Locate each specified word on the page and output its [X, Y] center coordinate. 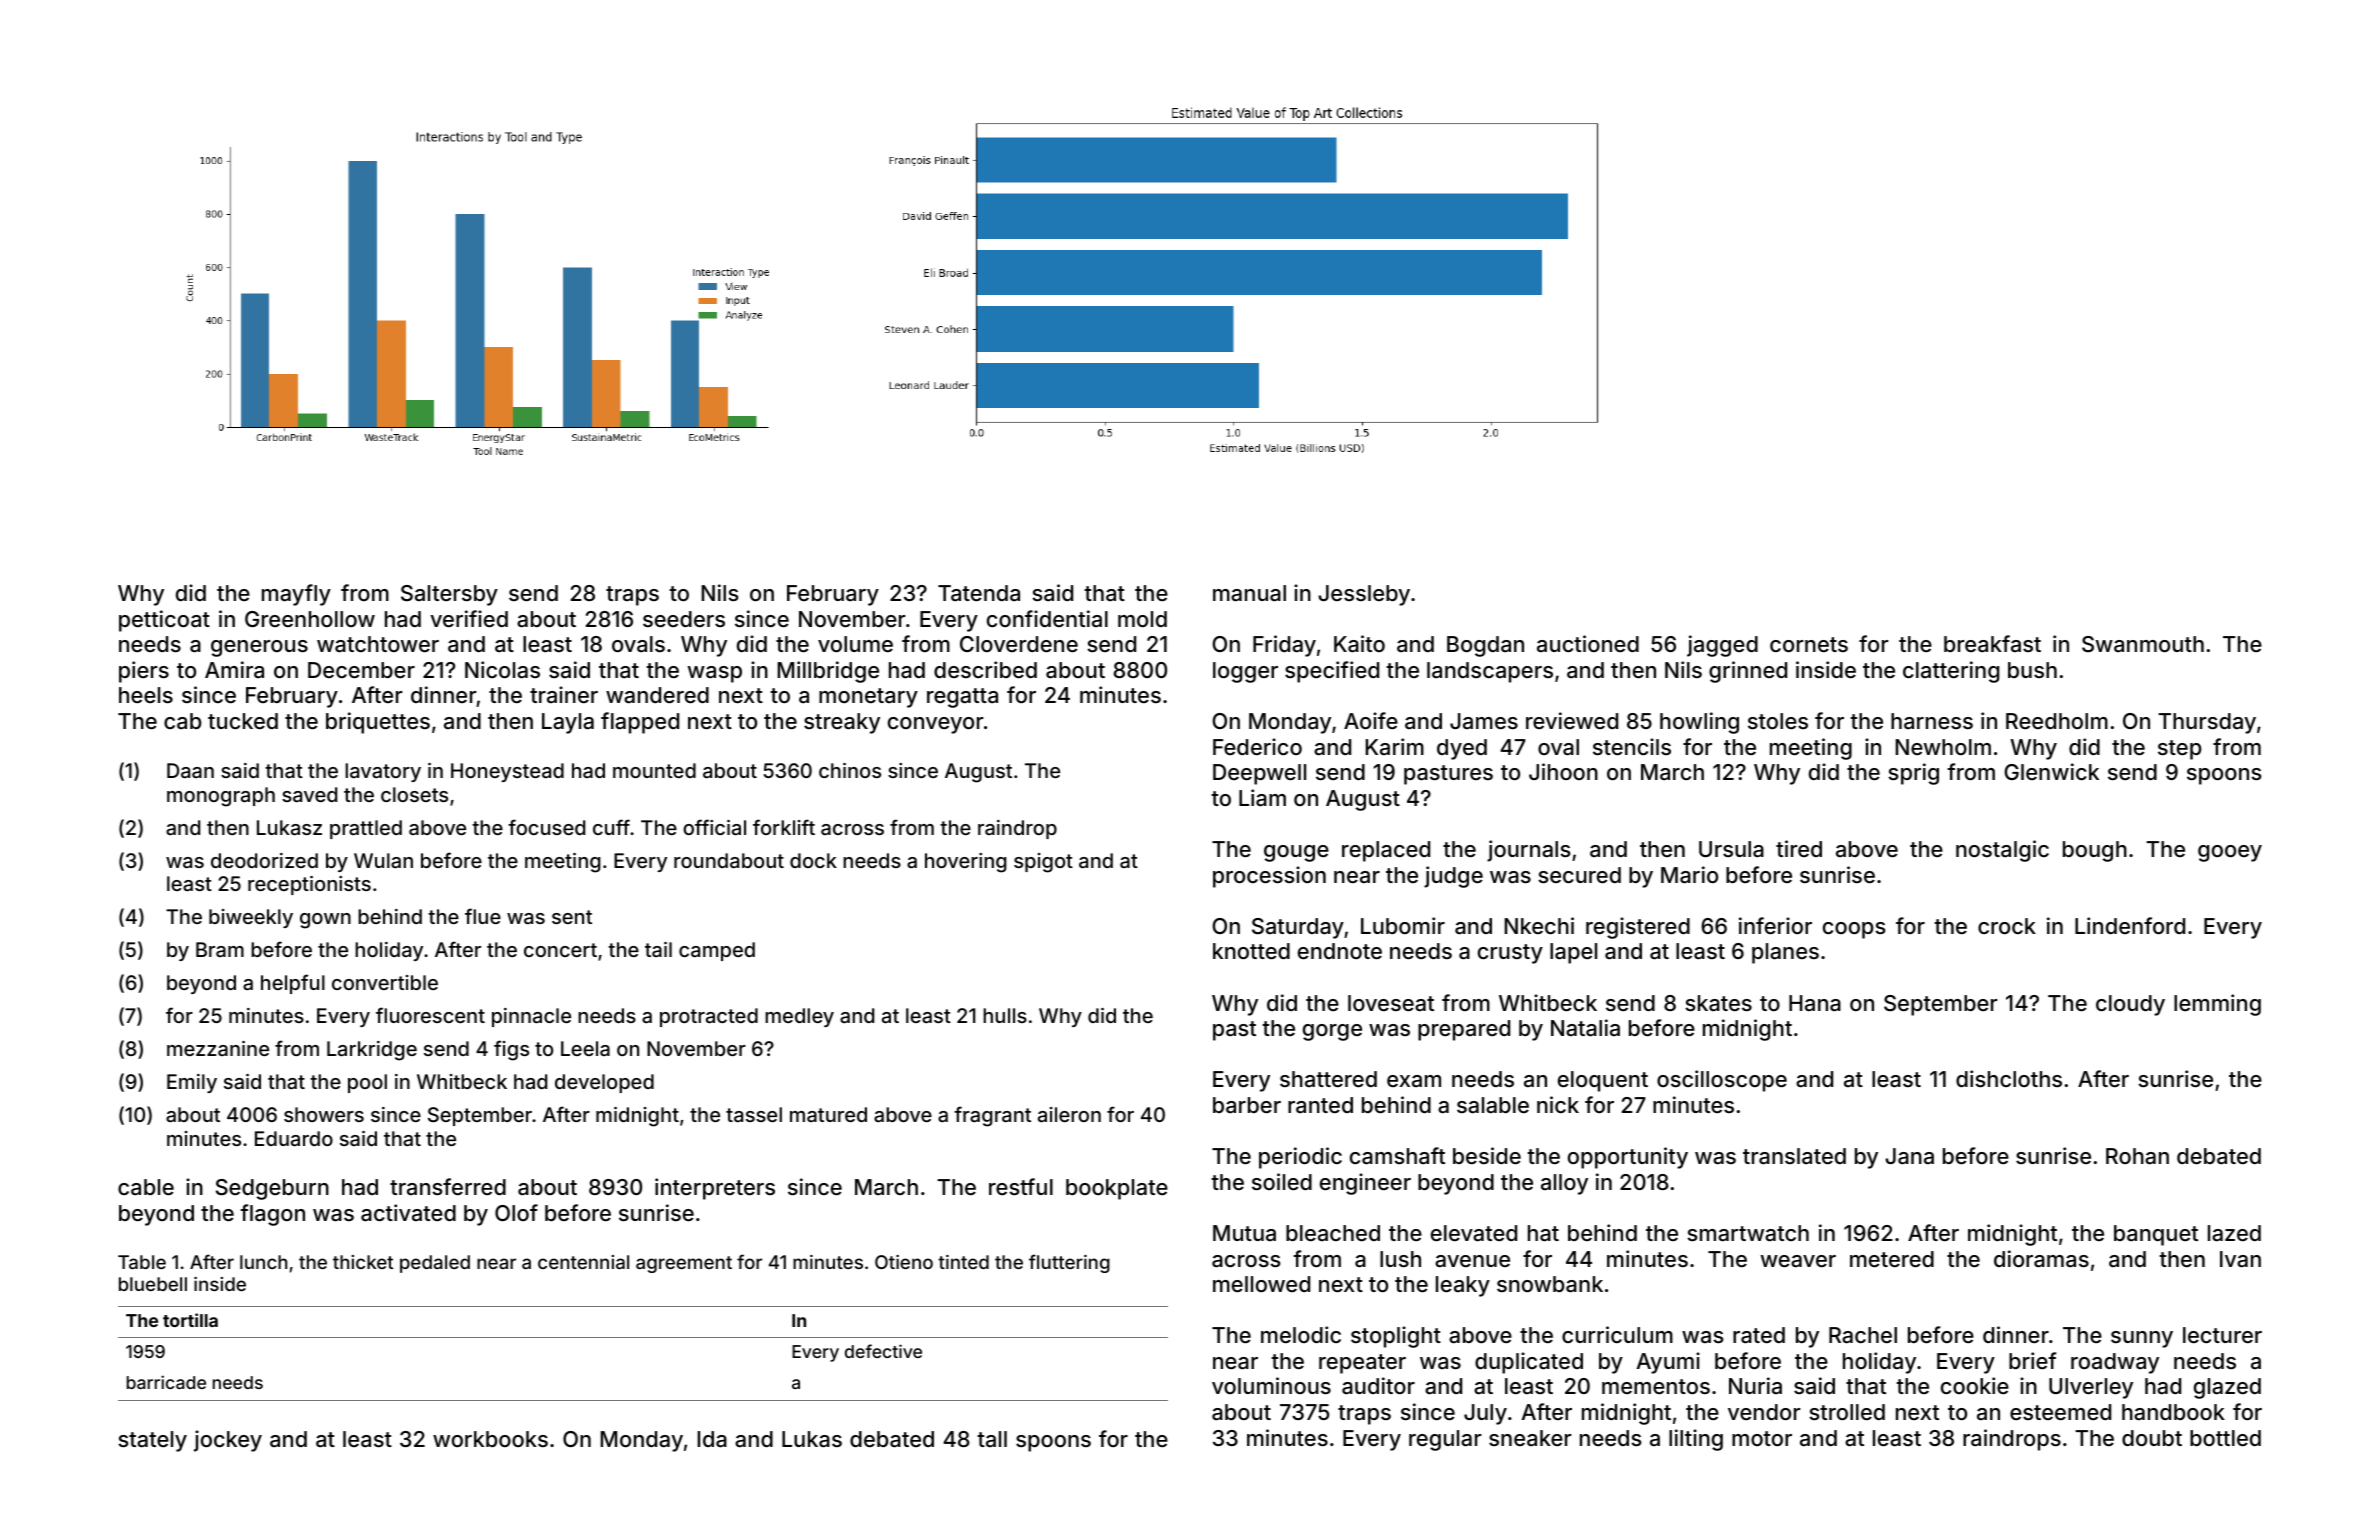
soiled [1282, 1181]
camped [717, 951]
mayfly [296, 595]
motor [1762, 1438]
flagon [272, 1215]
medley [799, 1017]
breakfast [1992, 644]
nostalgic [2002, 851]
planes [1785, 953]
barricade [166, 1382]
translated [1794, 1156]
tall [992, 1439]
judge [1453, 877]
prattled [366, 829]
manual [1249, 593]
